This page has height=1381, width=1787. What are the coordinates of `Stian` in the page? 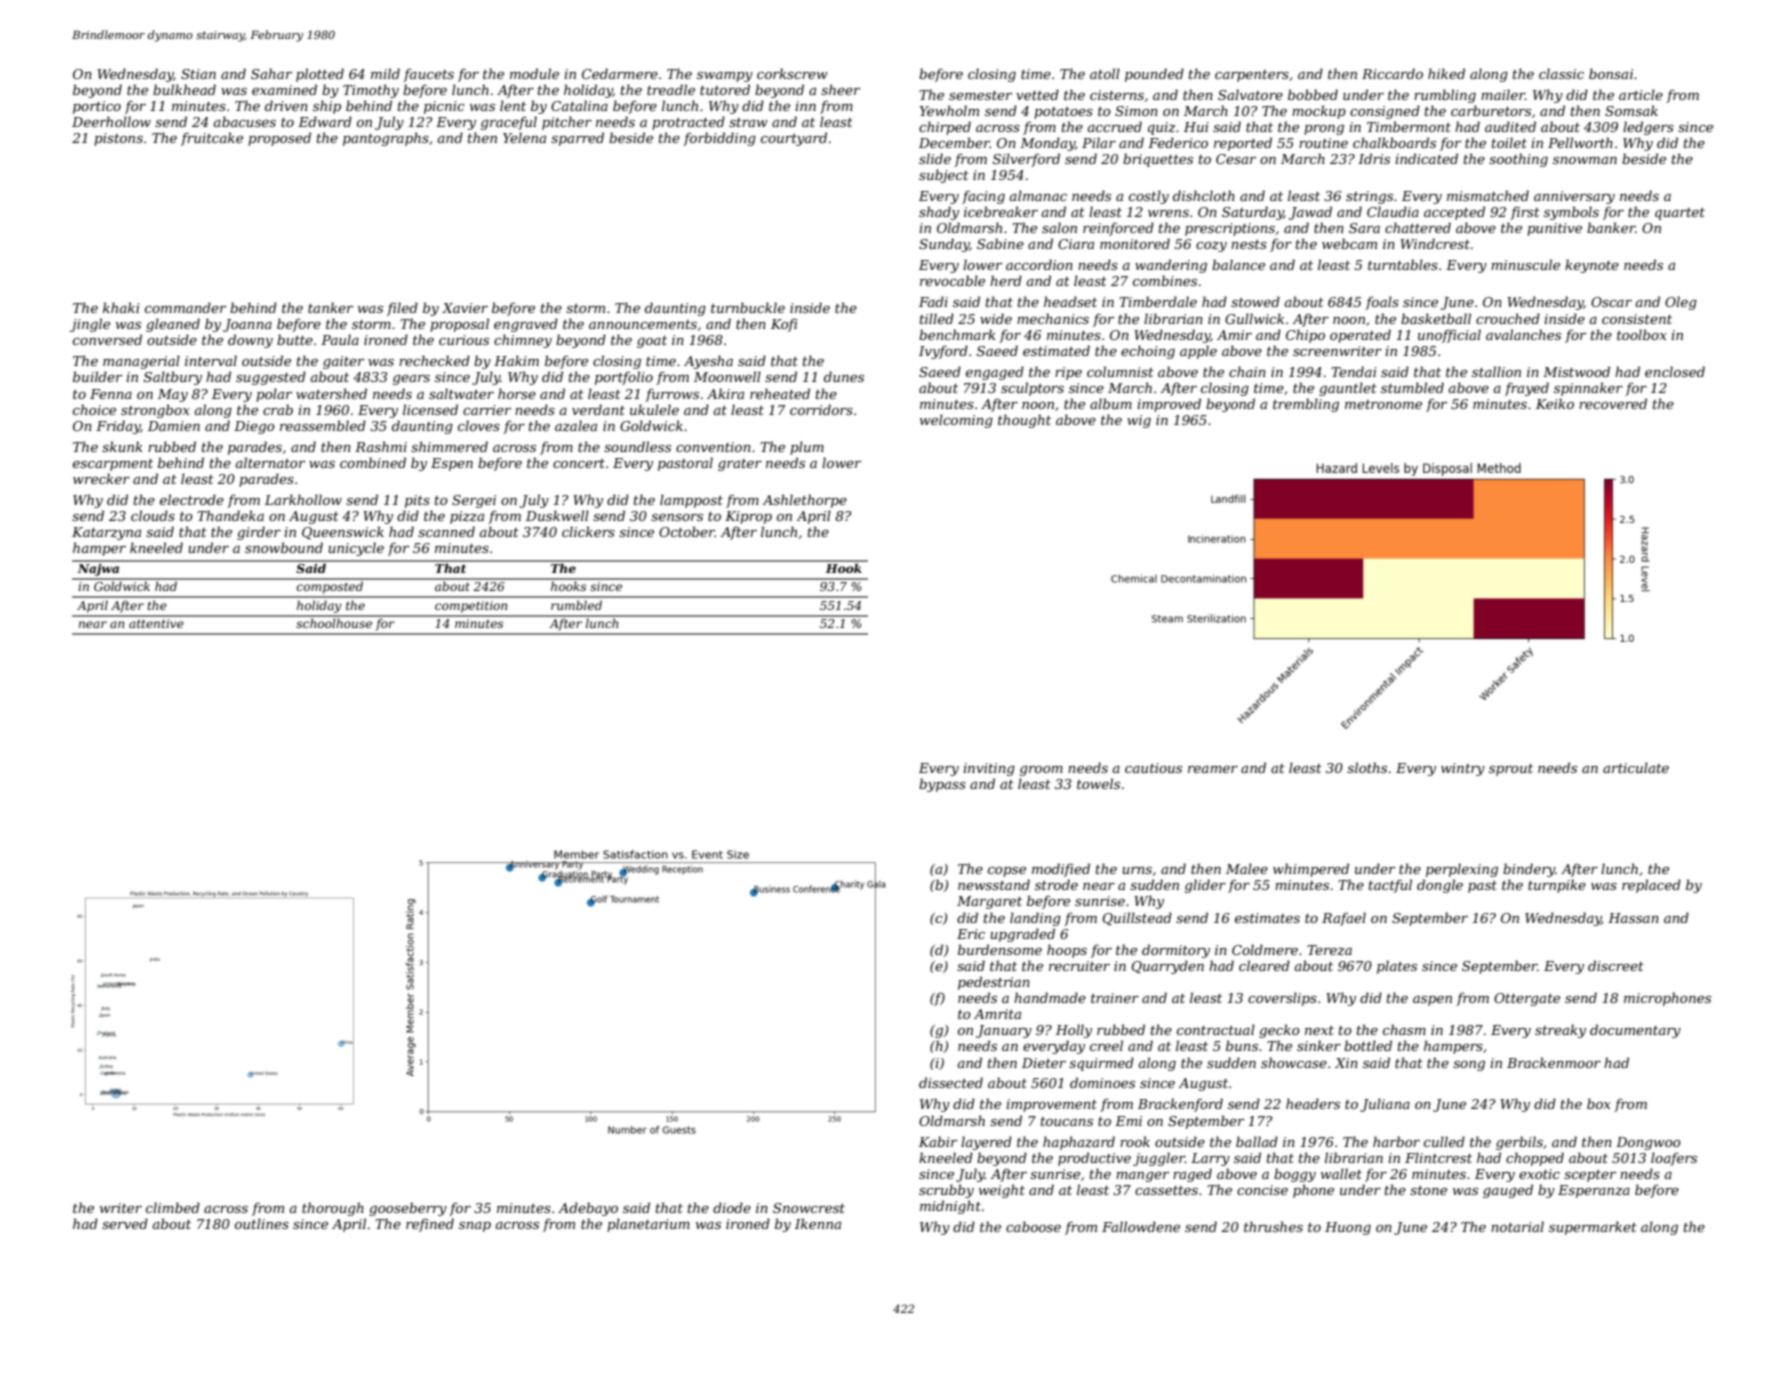 It's located at (198, 74).
